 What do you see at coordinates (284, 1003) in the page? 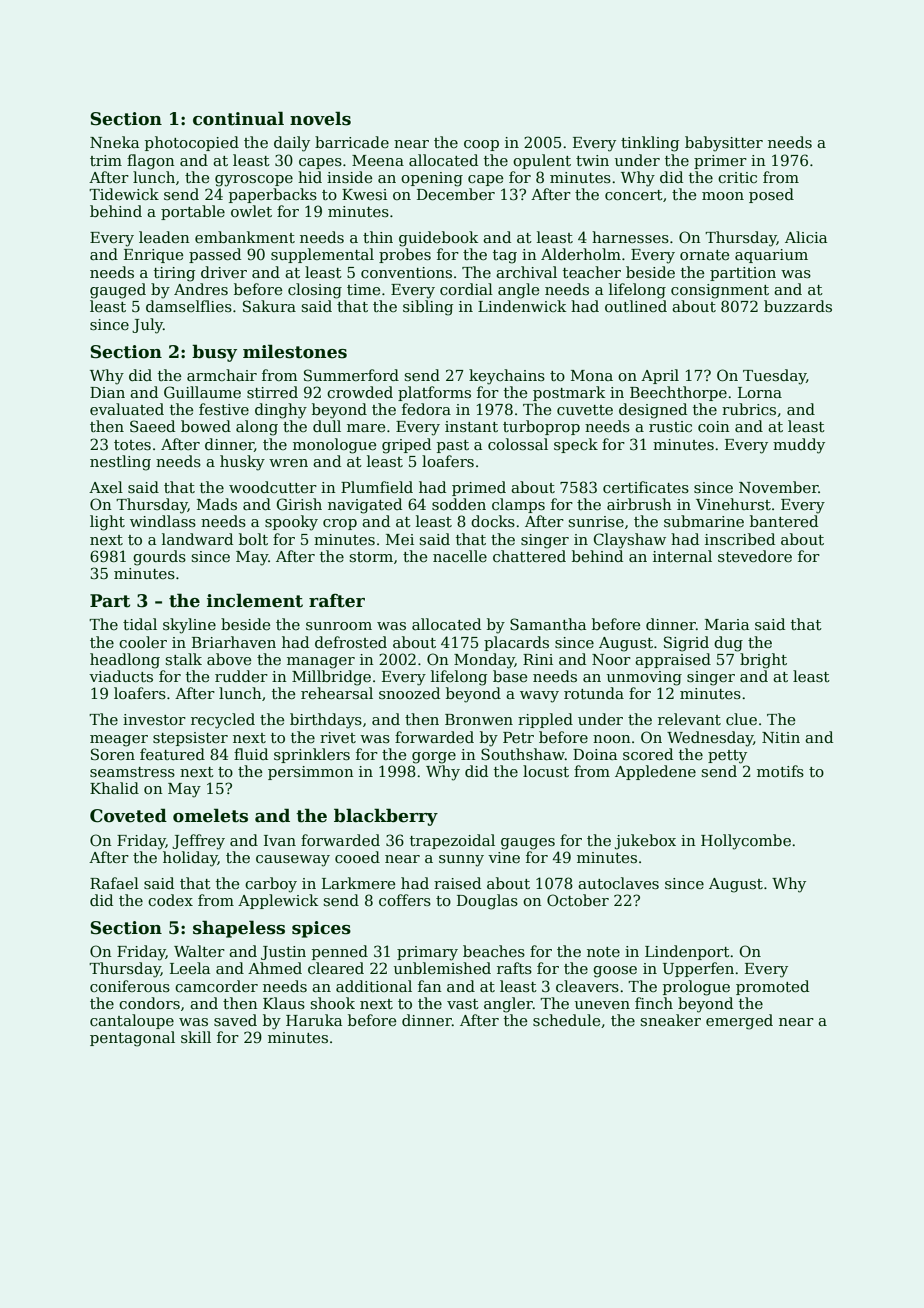
I see `Klaus` at bounding box center [284, 1003].
